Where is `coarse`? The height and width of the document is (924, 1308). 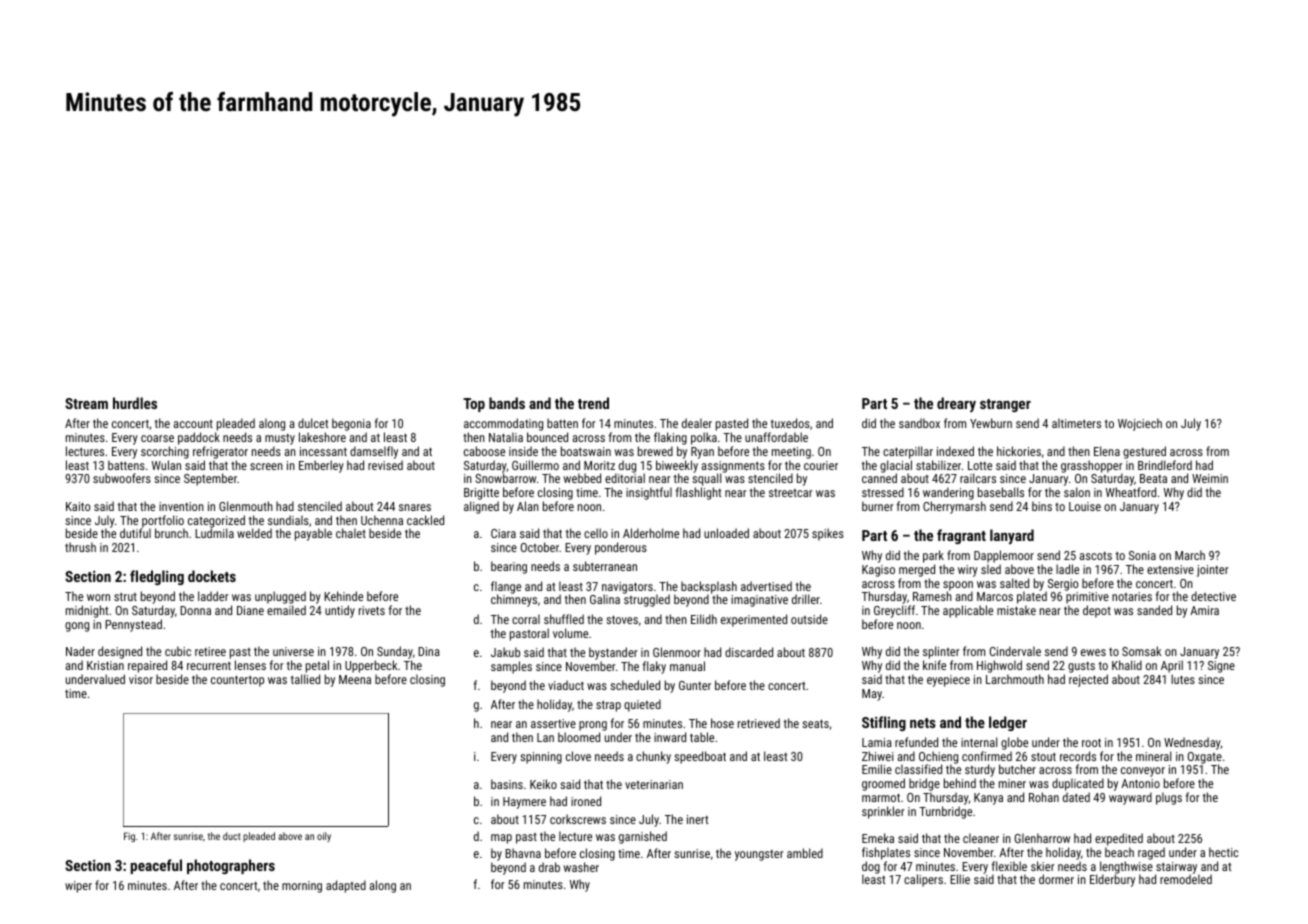 coarse is located at coordinates (157, 438).
